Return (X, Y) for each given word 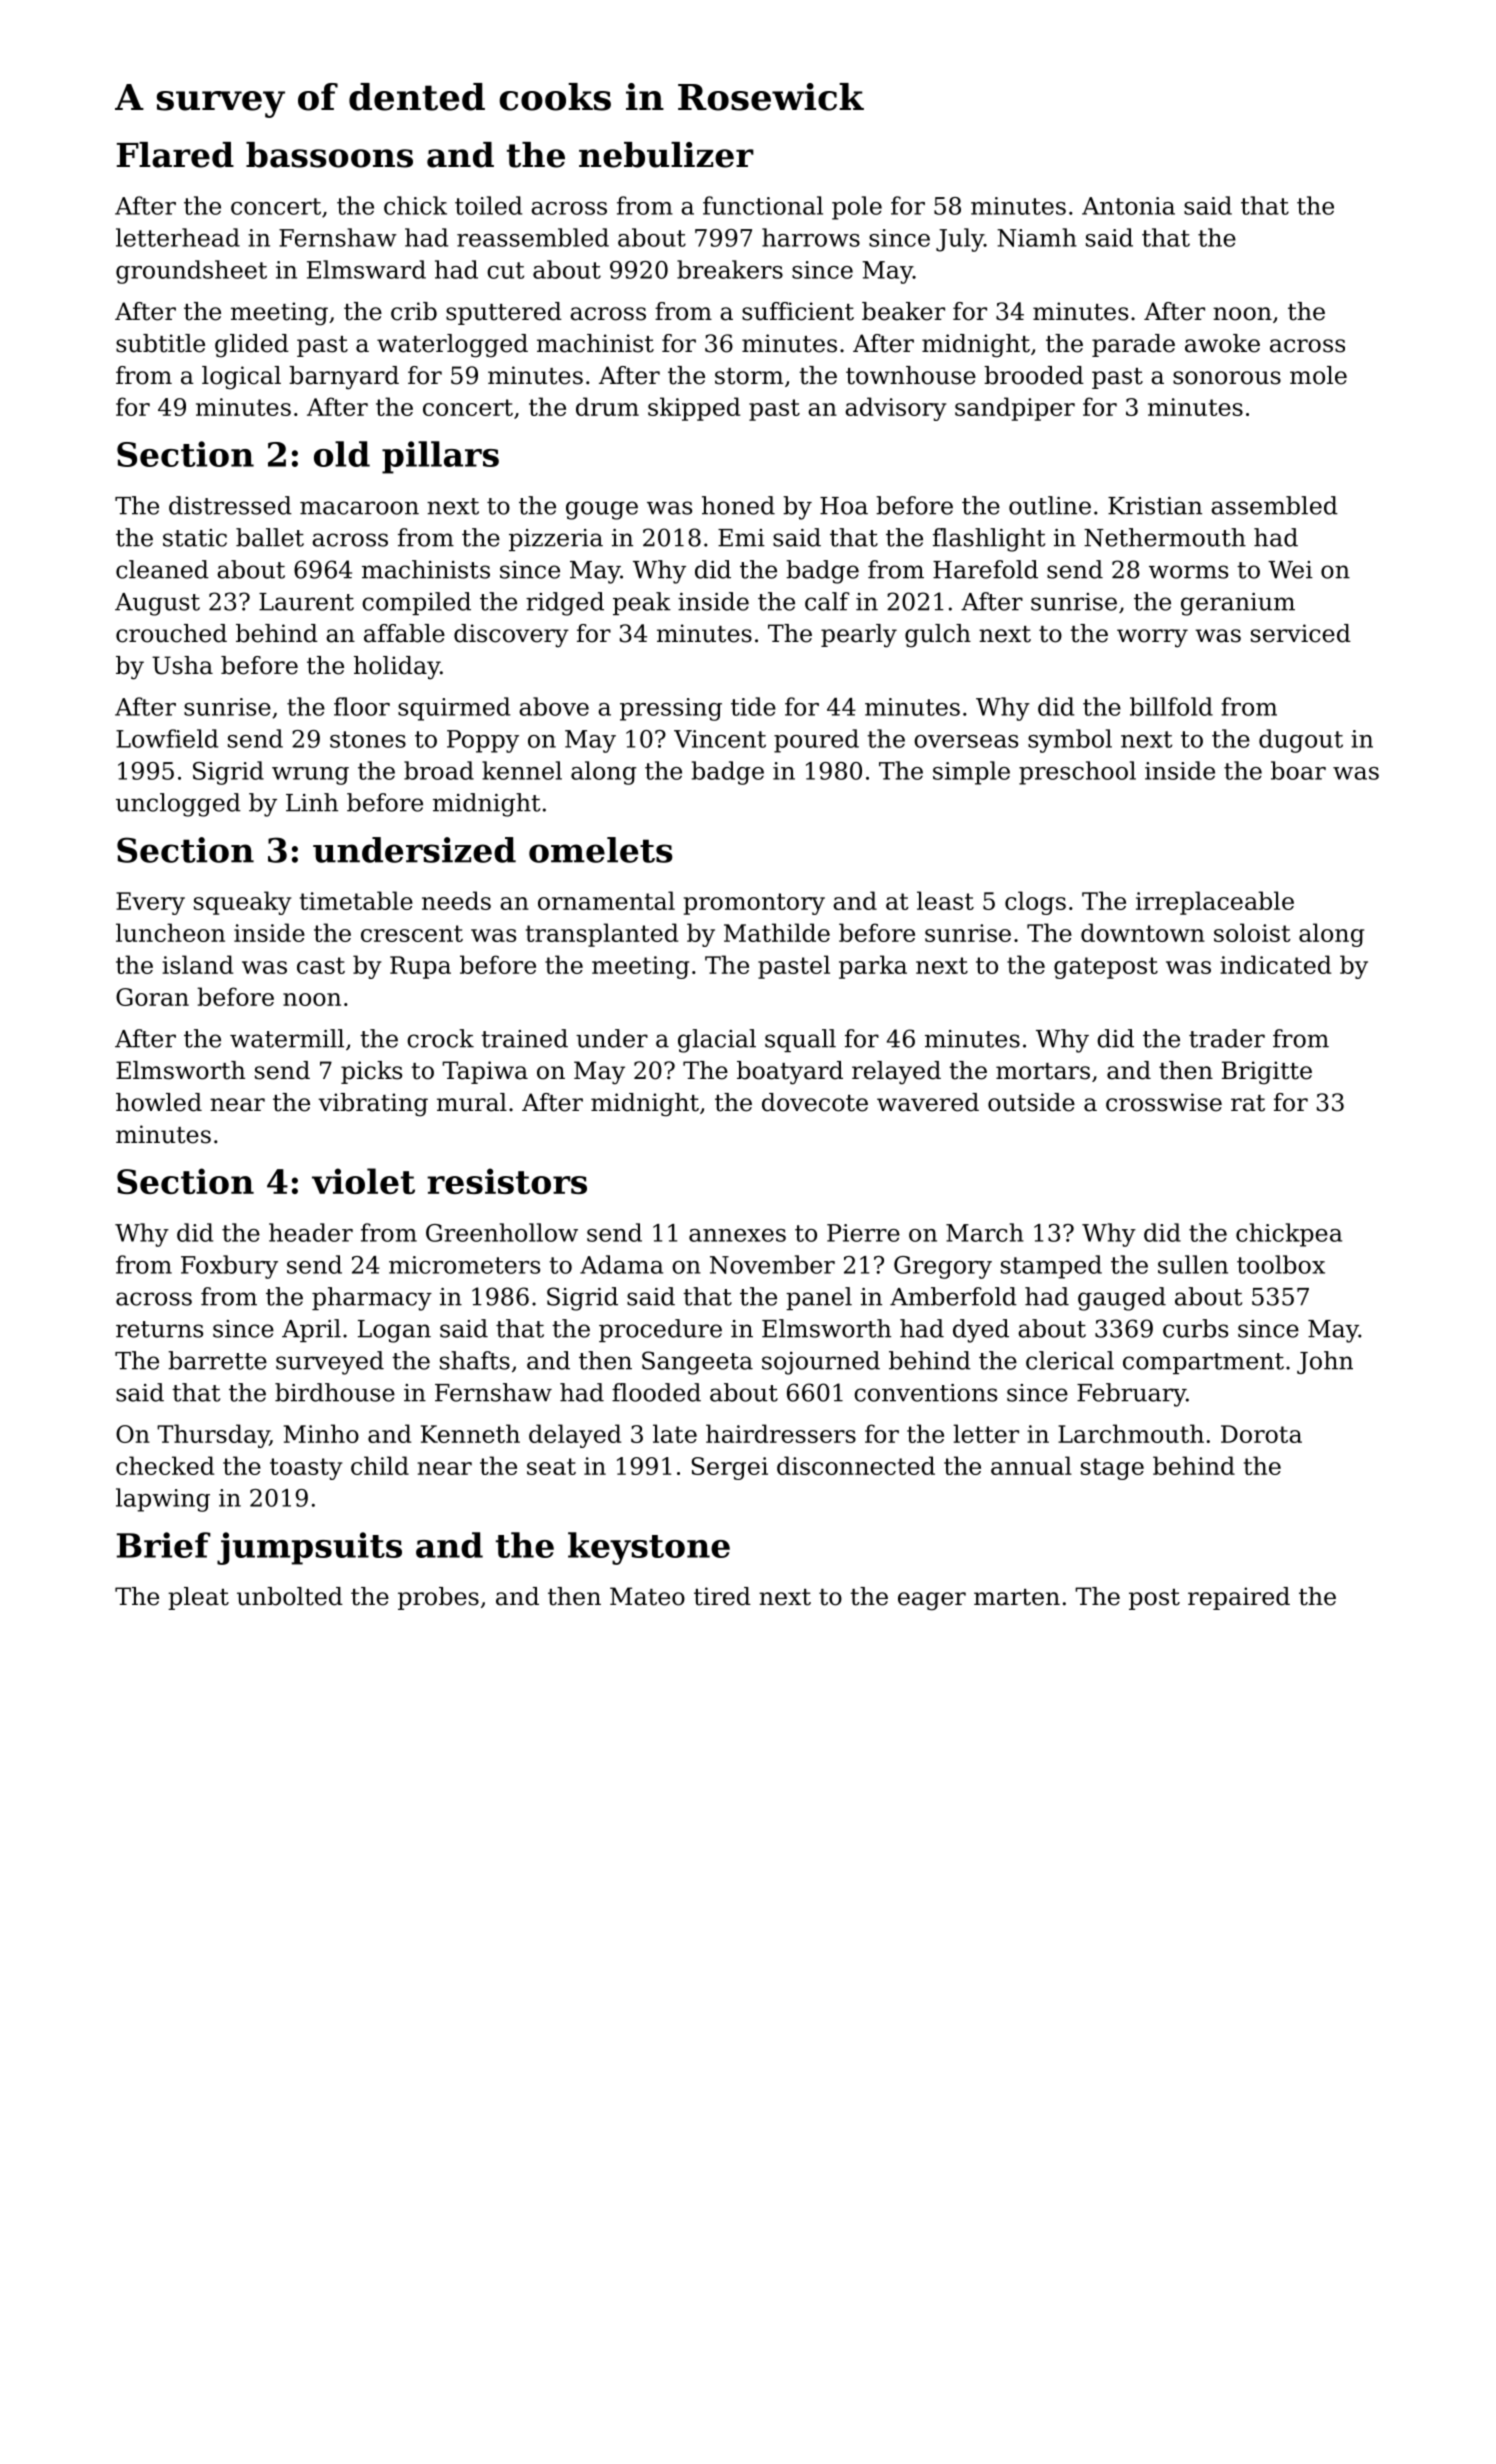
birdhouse (335, 1392)
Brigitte (1267, 1073)
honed (738, 505)
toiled (488, 205)
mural (472, 1102)
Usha (182, 665)
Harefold (985, 569)
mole (1318, 375)
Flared (175, 155)
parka (873, 967)
